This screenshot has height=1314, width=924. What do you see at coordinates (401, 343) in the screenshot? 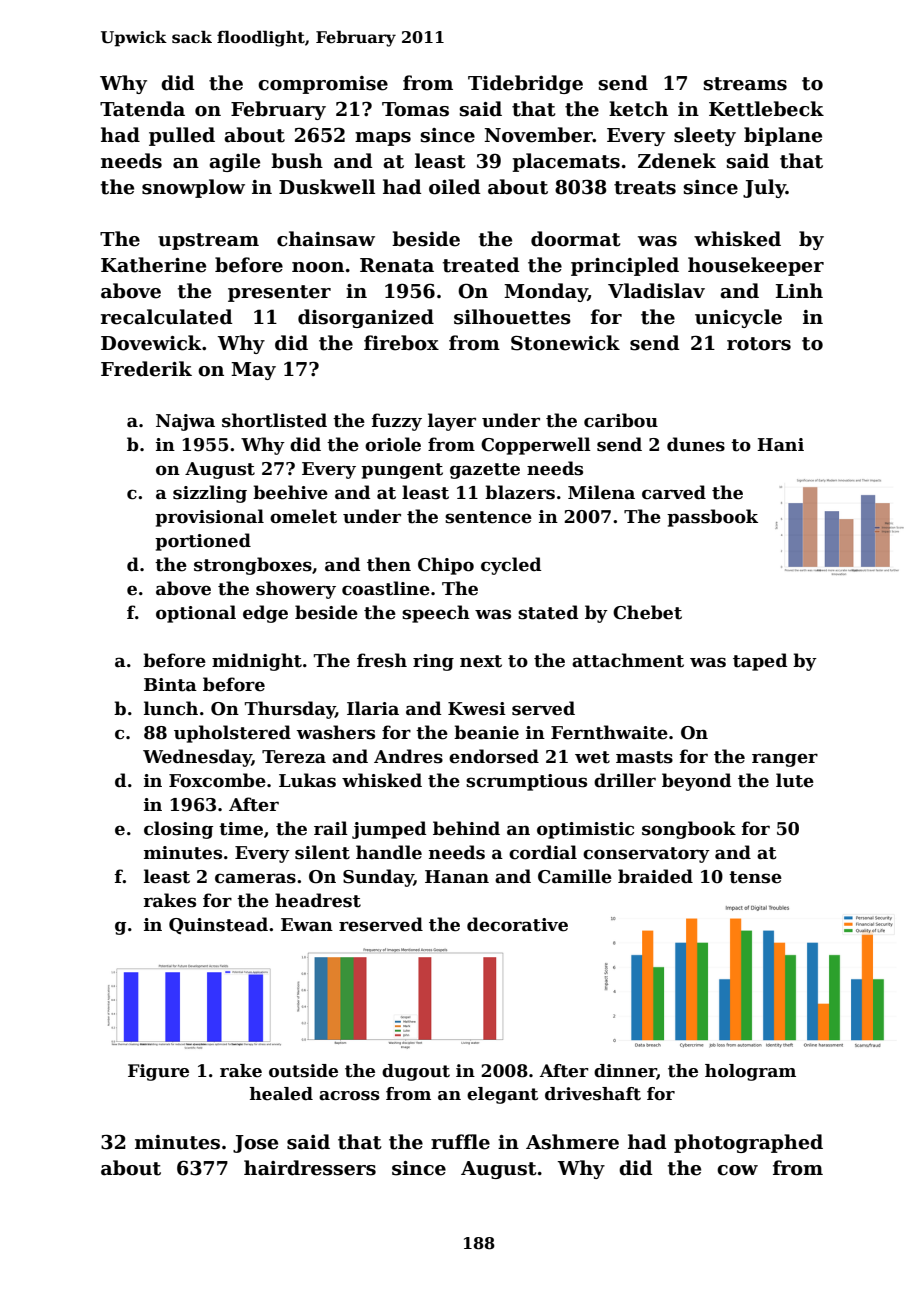
I see `firebox` at bounding box center [401, 343].
